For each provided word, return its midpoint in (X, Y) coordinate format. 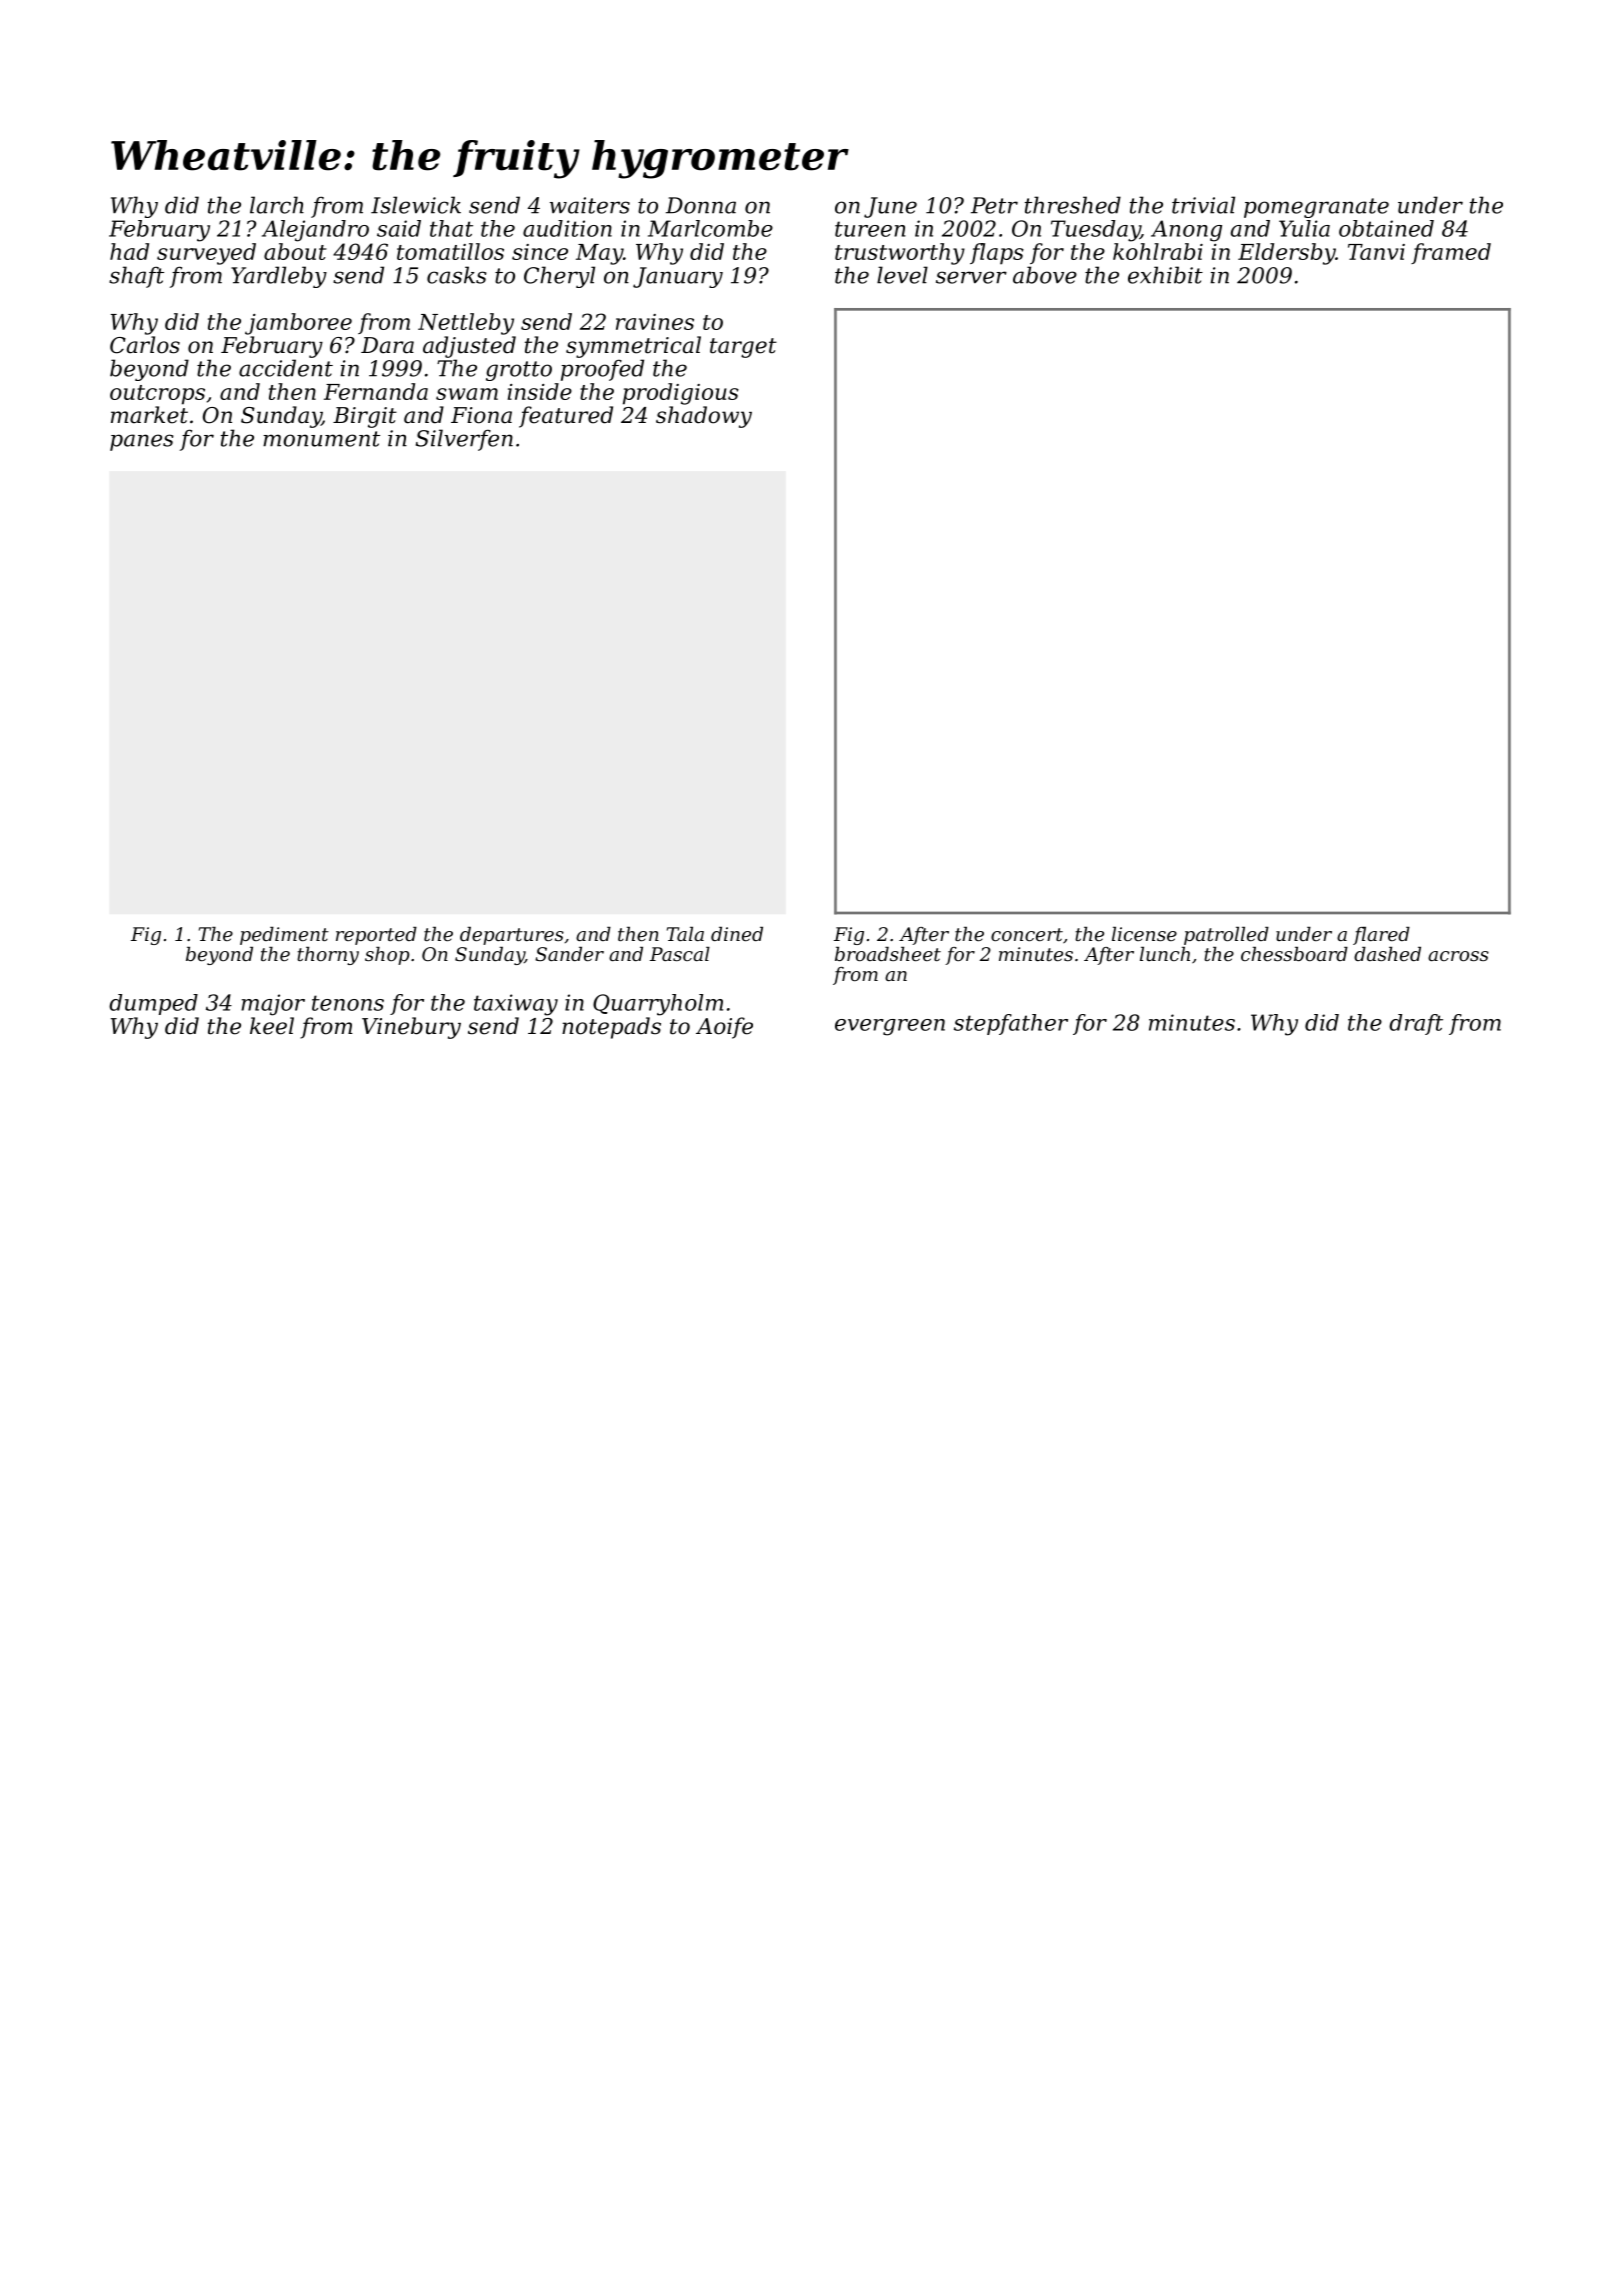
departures (512, 936)
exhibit (1165, 275)
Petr (994, 205)
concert (1027, 934)
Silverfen (464, 440)
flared (1381, 936)
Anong (1186, 231)
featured (566, 417)
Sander (569, 954)
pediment (284, 936)
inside (540, 391)
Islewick (416, 205)
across (1458, 956)
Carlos (145, 345)
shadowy (704, 417)
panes (141, 442)
